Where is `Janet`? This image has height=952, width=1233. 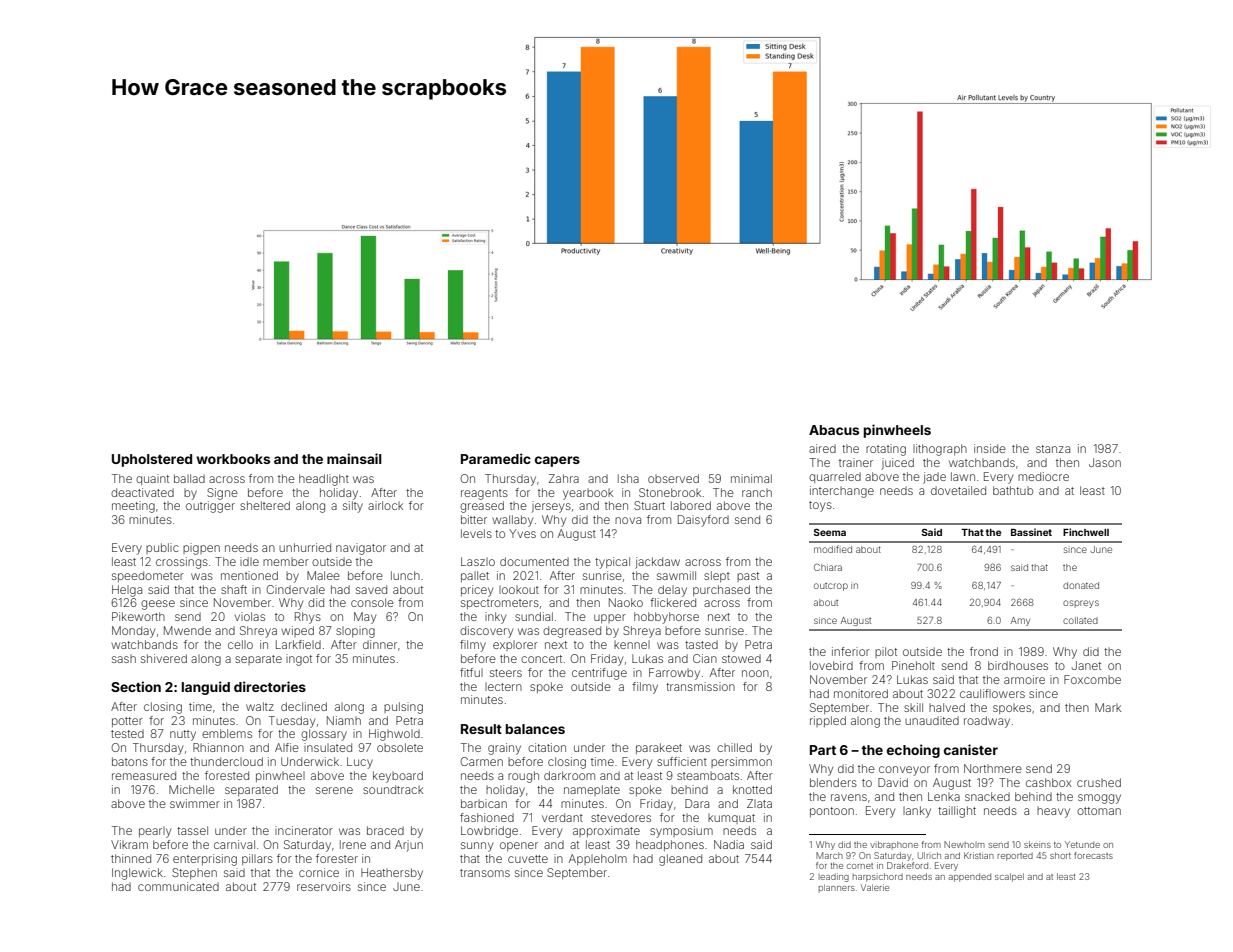 Janet is located at coordinates (1086, 665).
